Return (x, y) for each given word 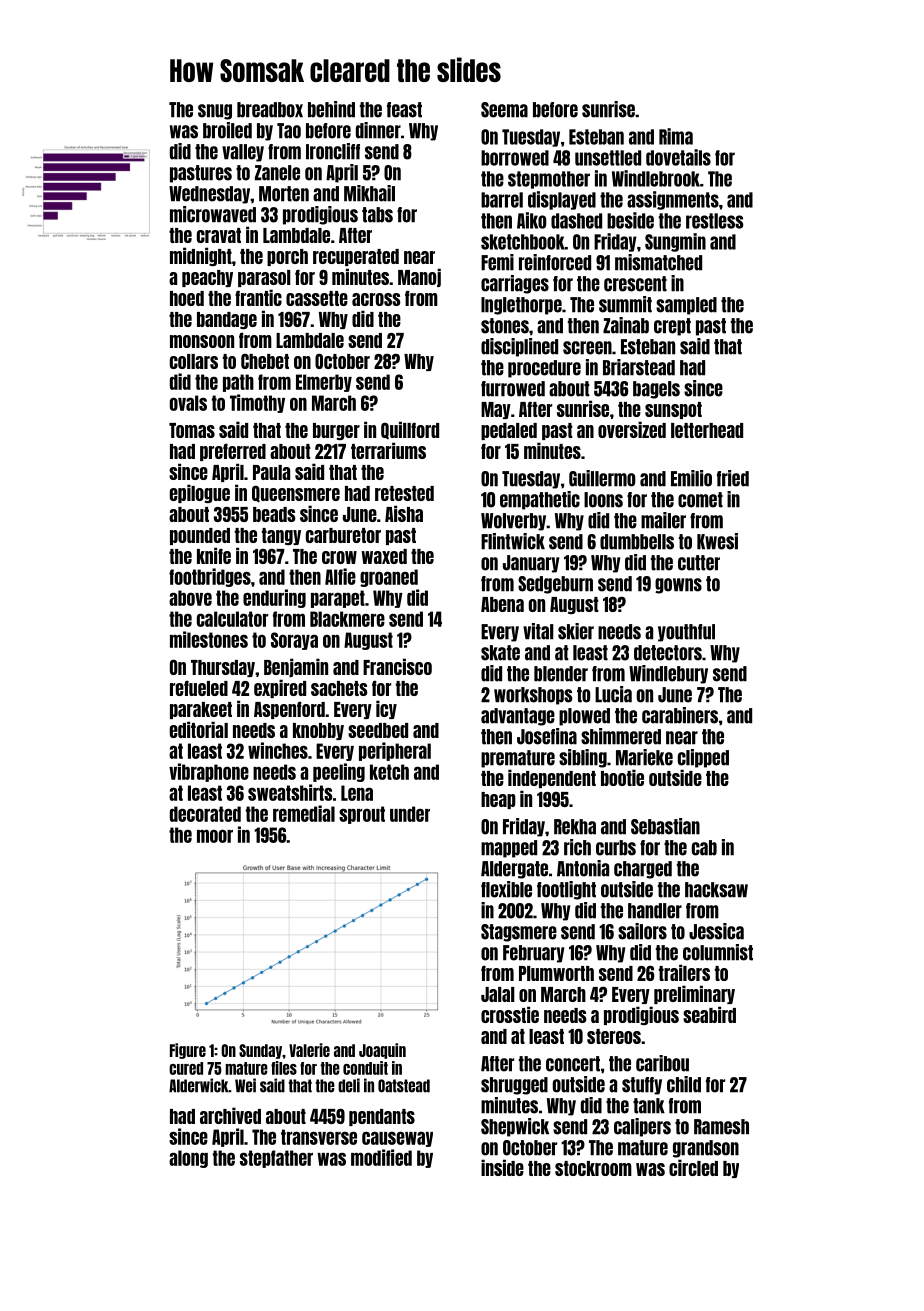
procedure (544, 369)
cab (704, 848)
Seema (504, 110)
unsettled (608, 158)
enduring (274, 598)
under (410, 814)
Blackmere (347, 619)
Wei (245, 1085)
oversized (632, 429)
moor (215, 836)
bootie (622, 777)
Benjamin (296, 667)
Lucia (613, 694)
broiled (227, 130)
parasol (264, 278)
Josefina (547, 736)
